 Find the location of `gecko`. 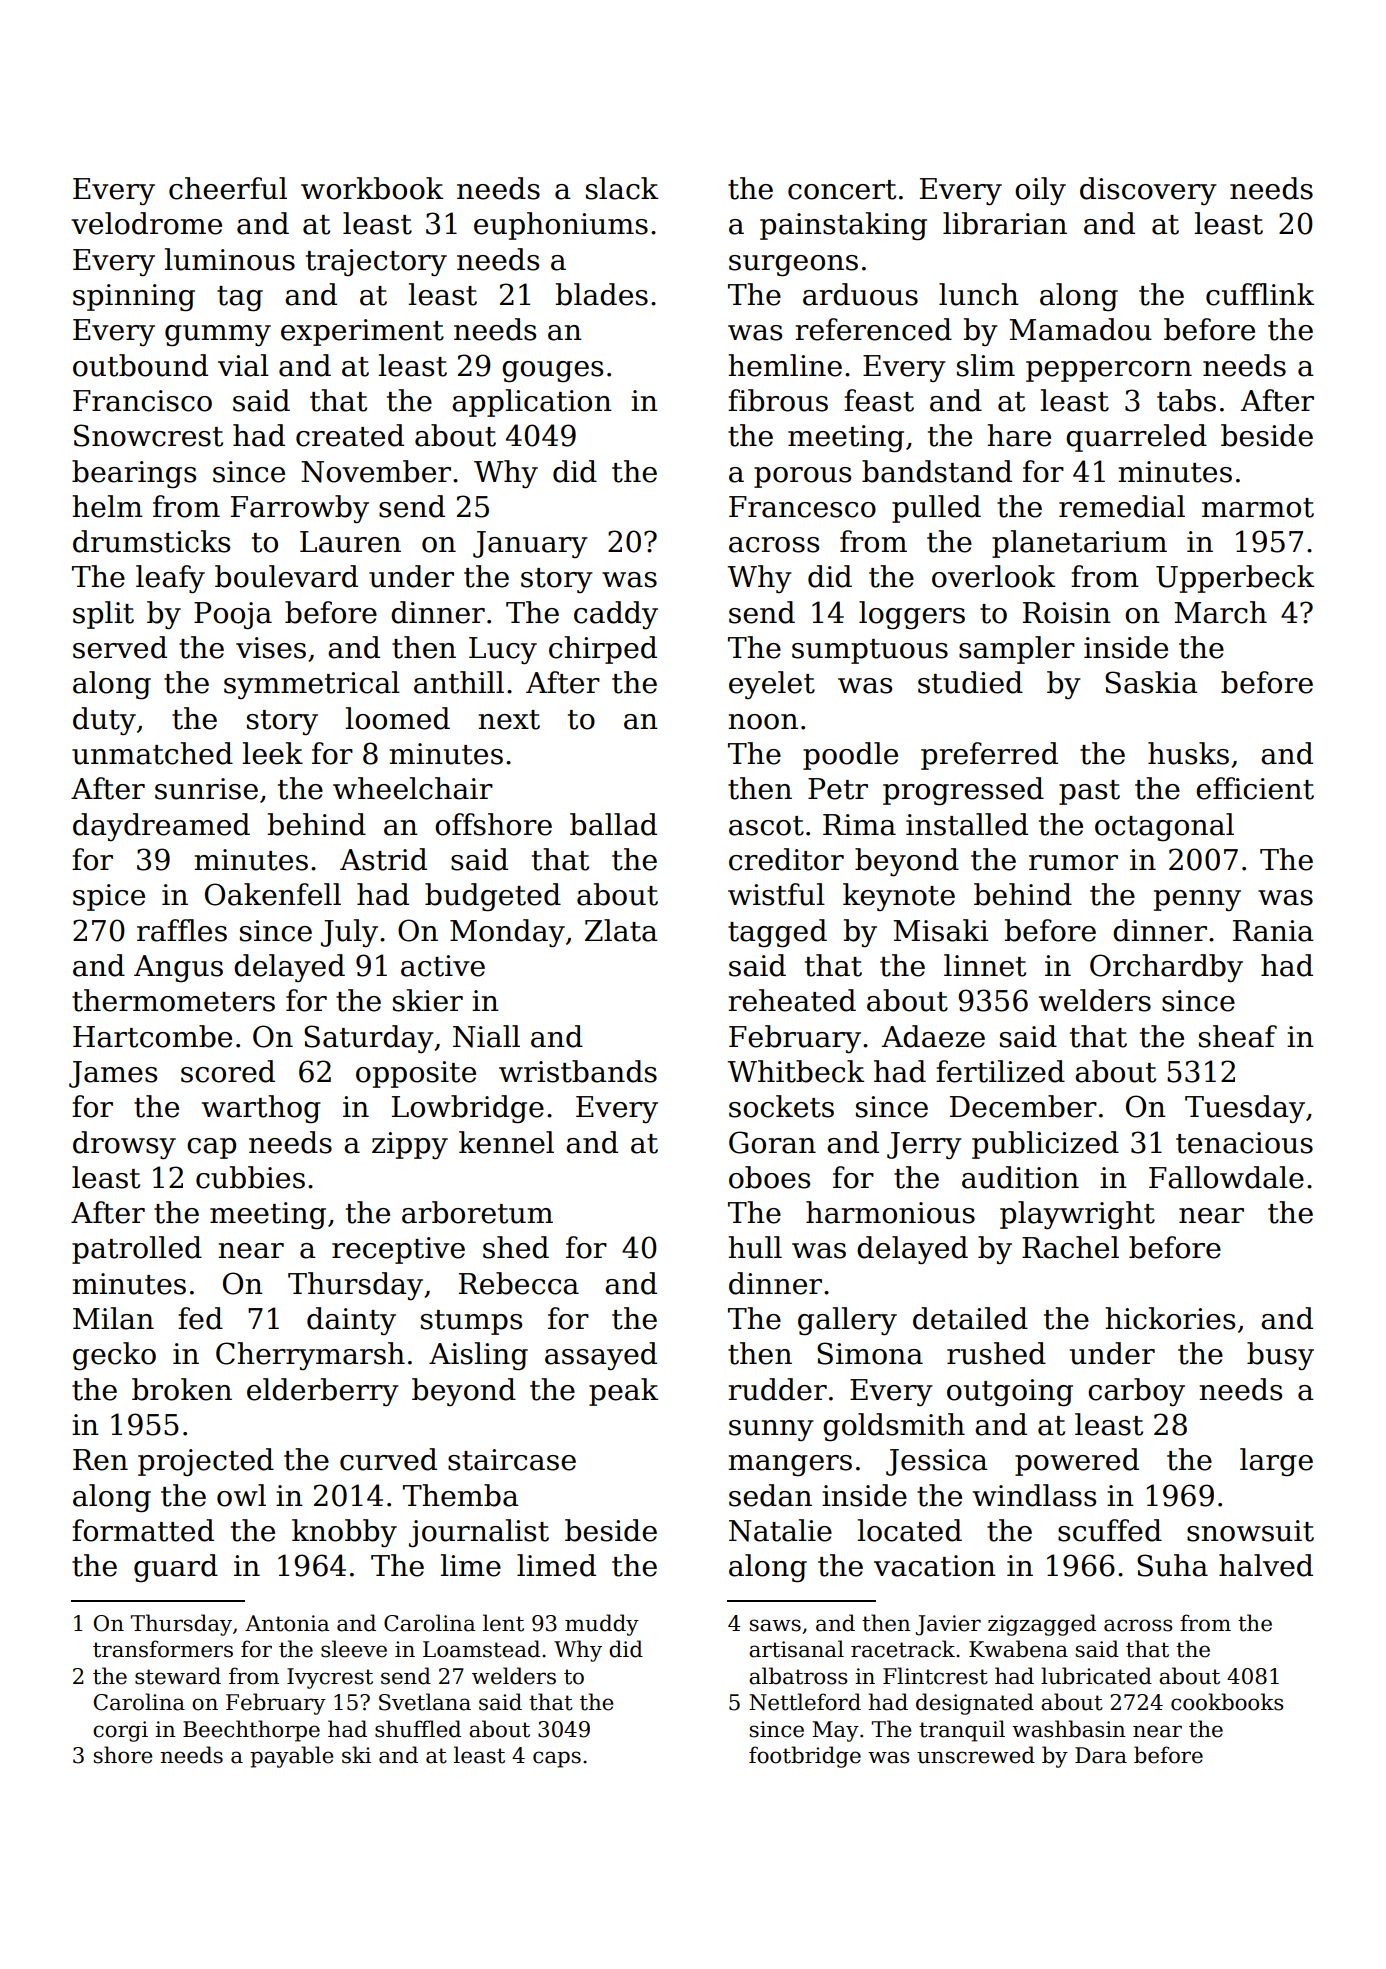

gecko is located at coordinates (114, 1356).
